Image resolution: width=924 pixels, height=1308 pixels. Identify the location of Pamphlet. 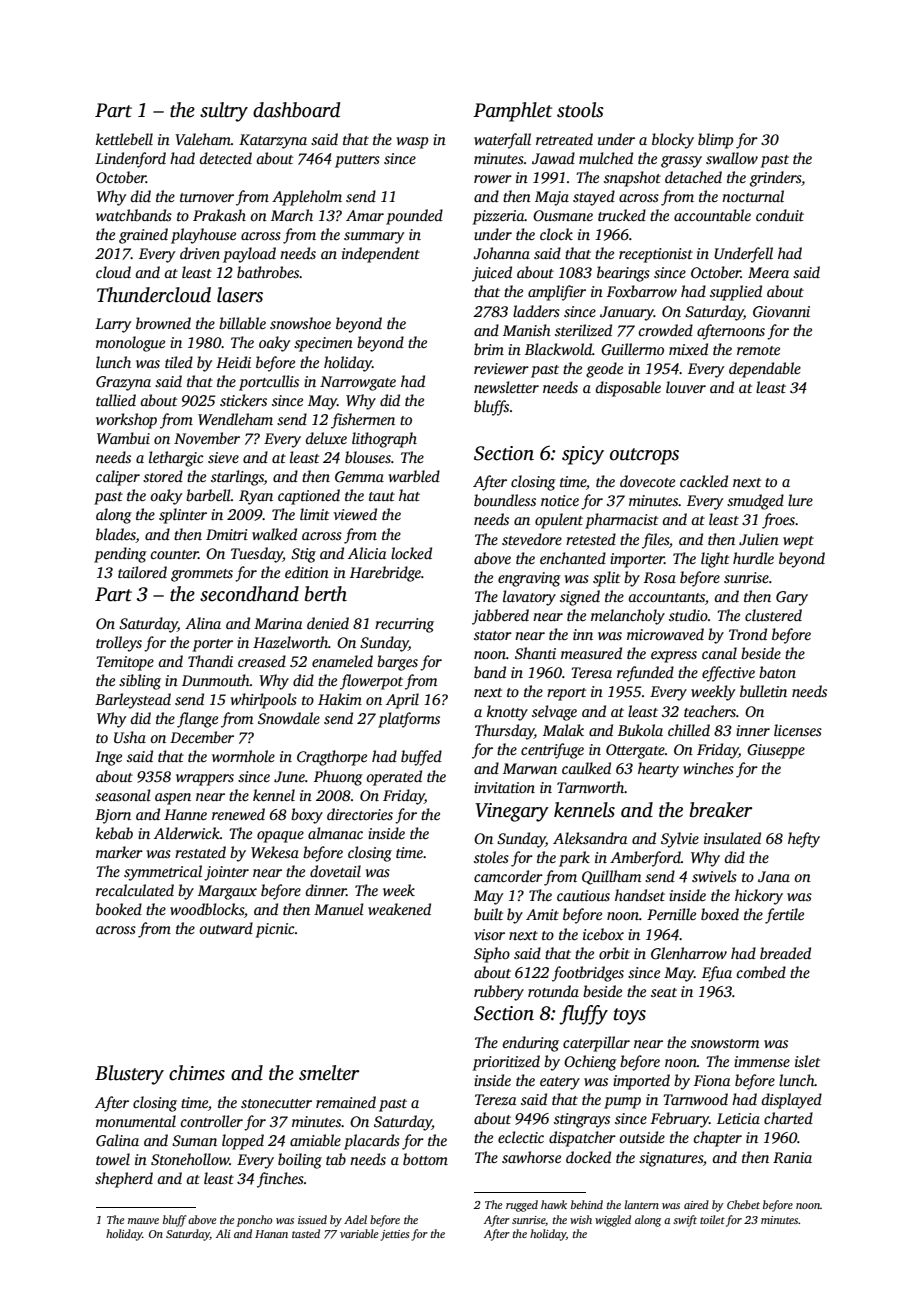
(512, 112).
